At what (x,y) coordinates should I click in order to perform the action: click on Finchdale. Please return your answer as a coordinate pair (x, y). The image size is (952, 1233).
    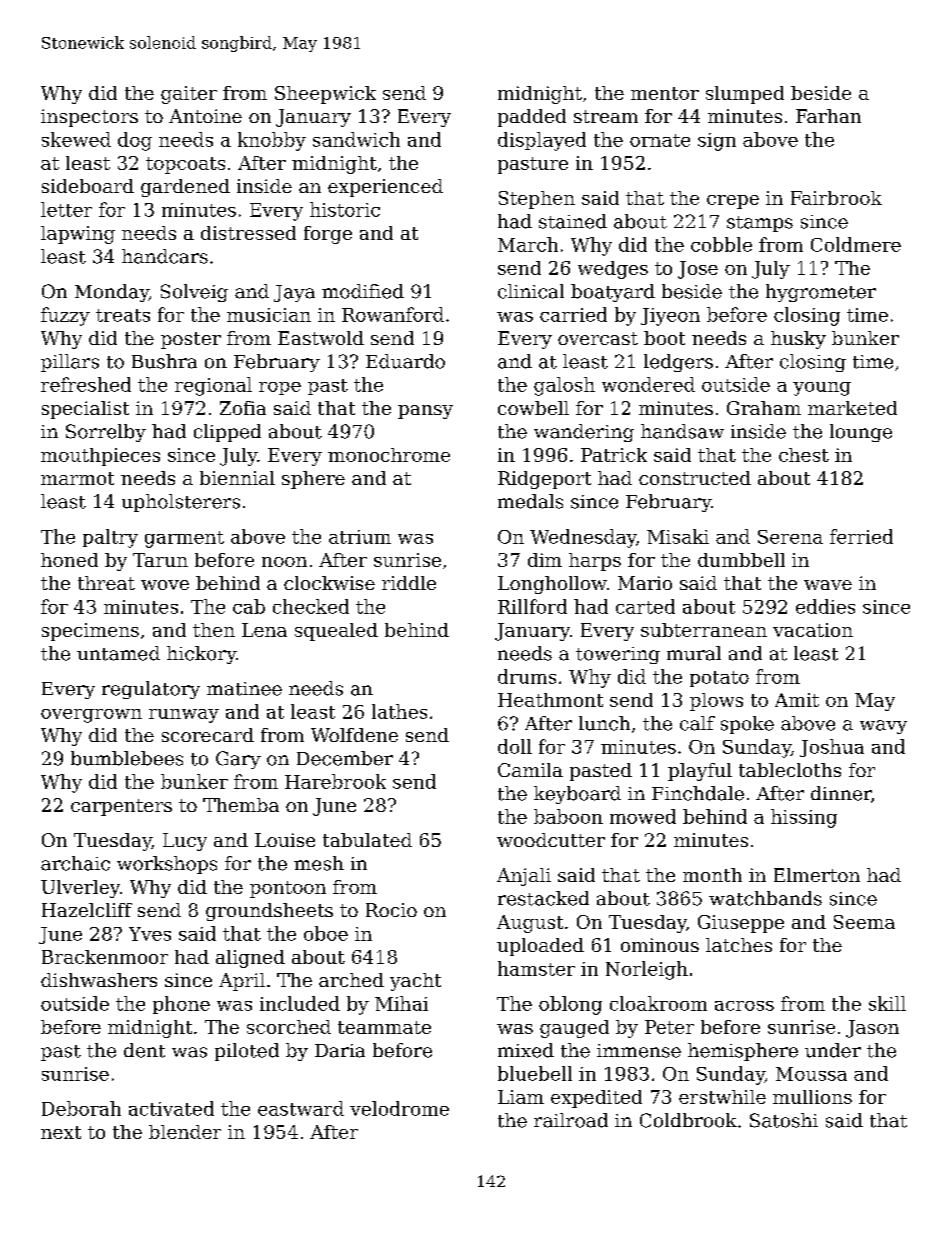
    Looking at the image, I should click on (698, 793).
